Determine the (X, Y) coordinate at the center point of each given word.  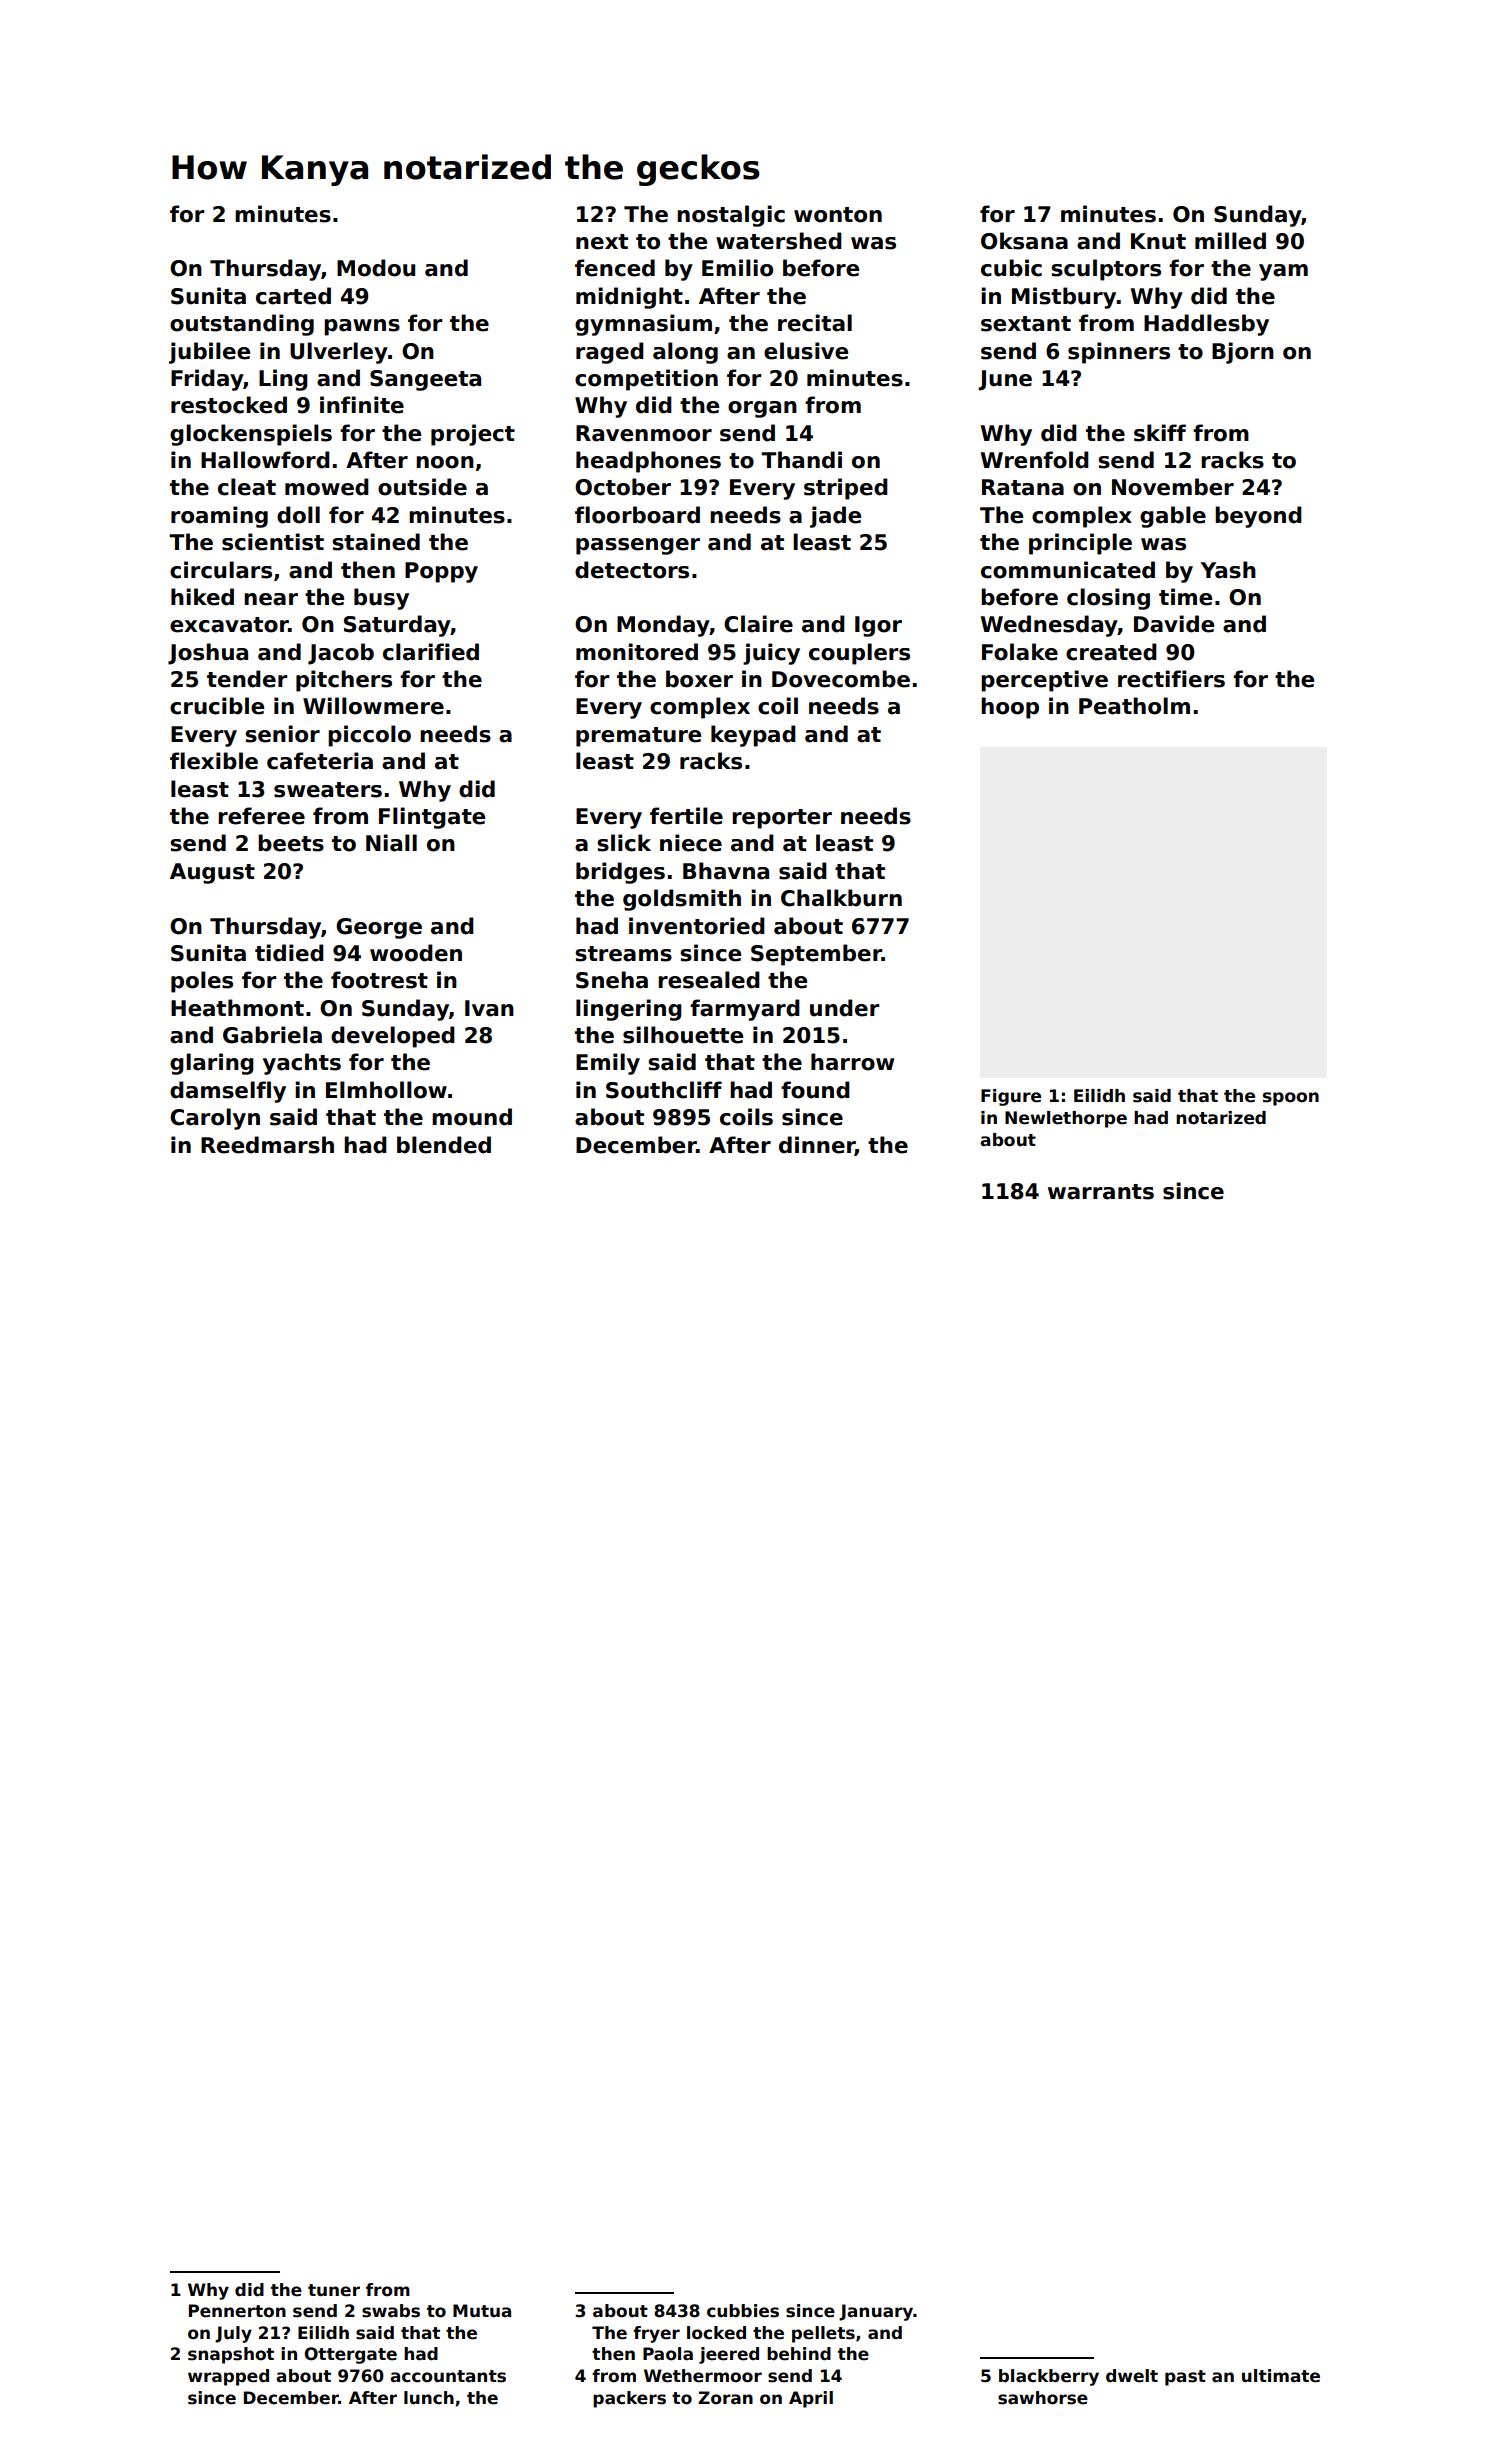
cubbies (743, 2311)
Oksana (1024, 241)
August (212, 873)
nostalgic (731, 216)
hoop (1010, 708)
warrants (1101, 1192)
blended (444, 1145)
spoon (1291, 1099)
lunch (429, 2398)
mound (472, 1117)
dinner (817, 1145)
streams (623, 954)
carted (293, 296)
